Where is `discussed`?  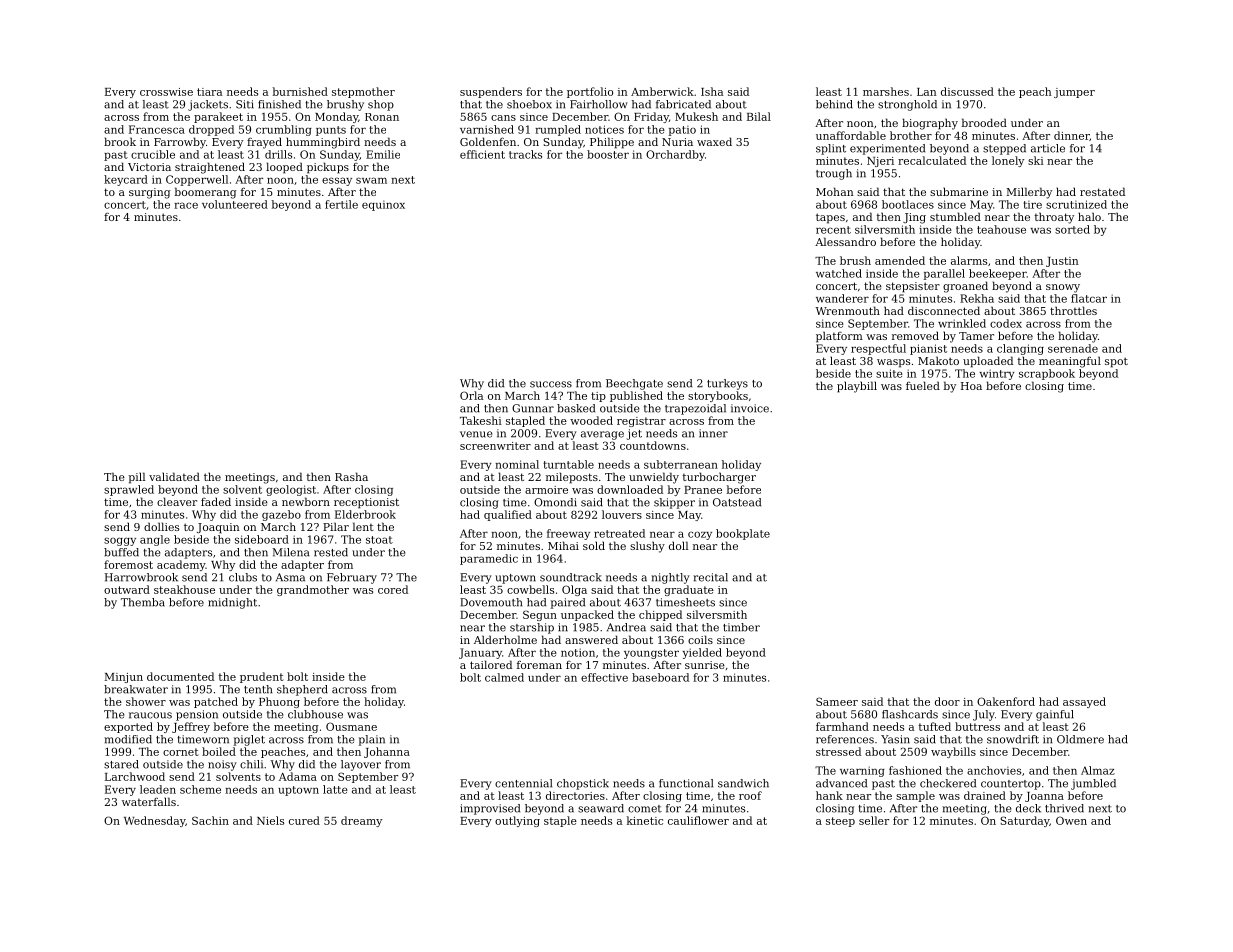
discussed is located at coordinates (967, 91).
